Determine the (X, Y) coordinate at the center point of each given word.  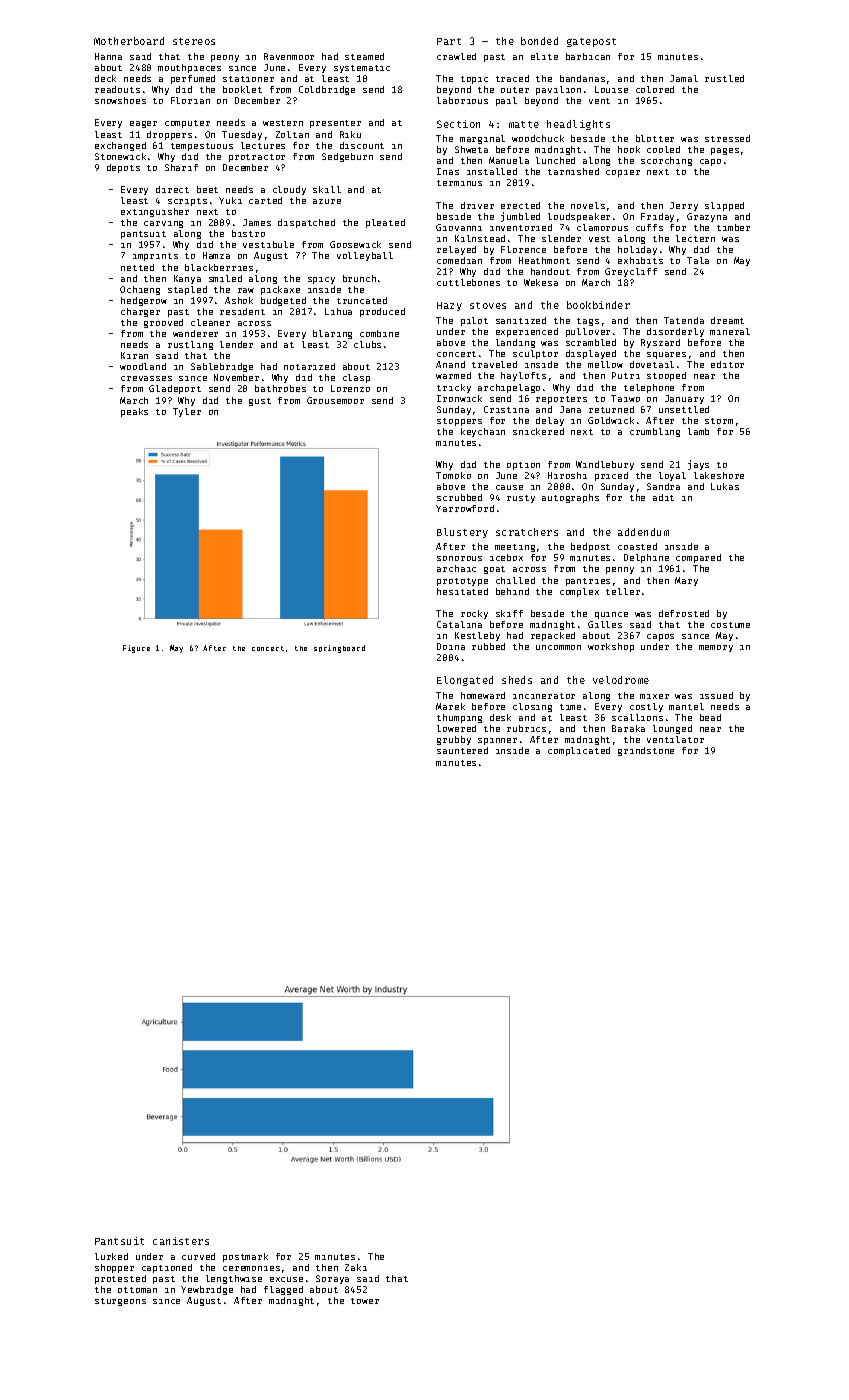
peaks (134, 412)
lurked (111, 1256)
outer (515, 90)
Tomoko (453, 475)
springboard (339, 649)
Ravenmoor (289, 56)
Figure (136, 649)
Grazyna (707, 217)
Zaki (356, 1267)
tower (365, 1301)
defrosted (684, 613)
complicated (579, 751)
